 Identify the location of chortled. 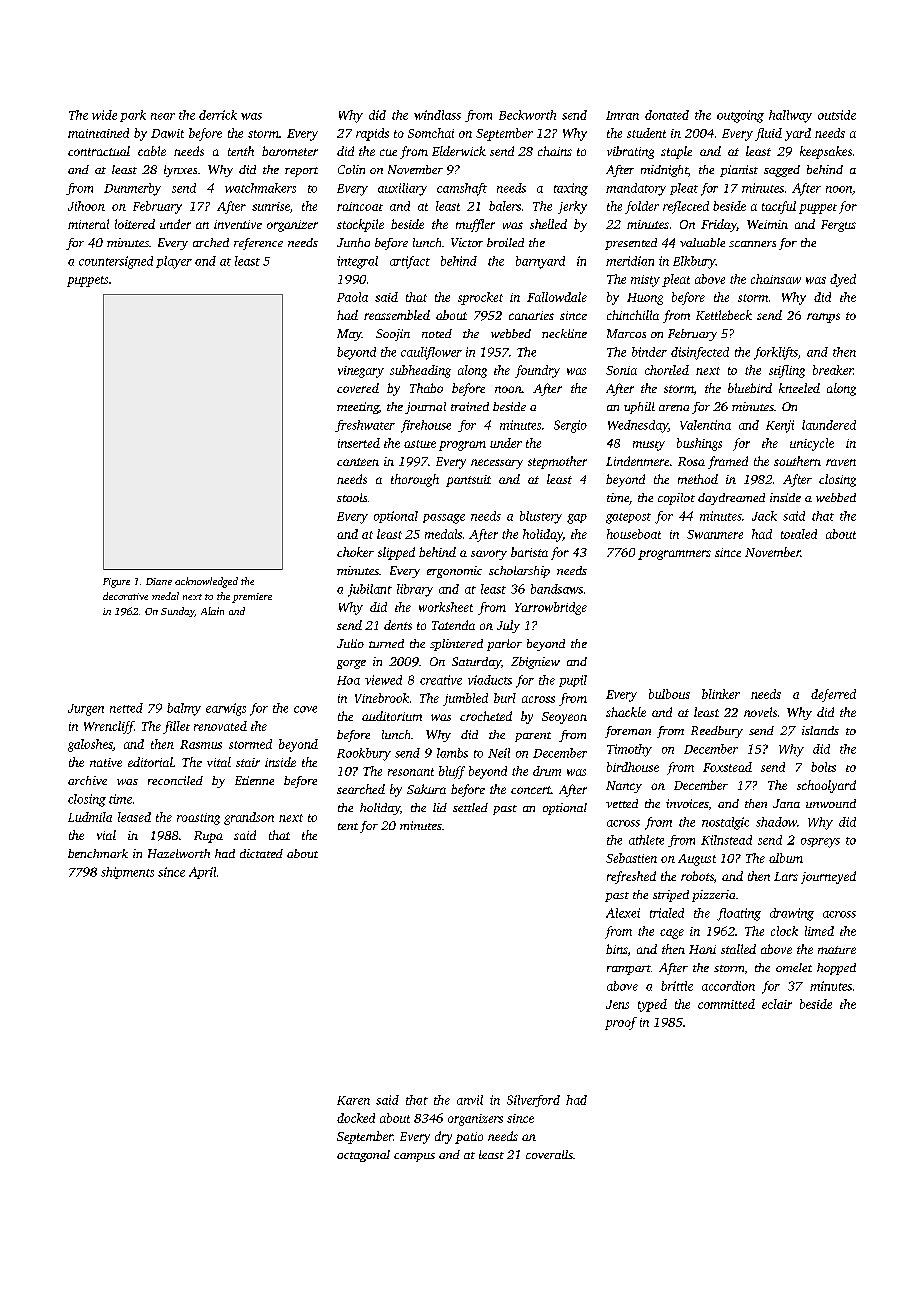
(667, 370).
